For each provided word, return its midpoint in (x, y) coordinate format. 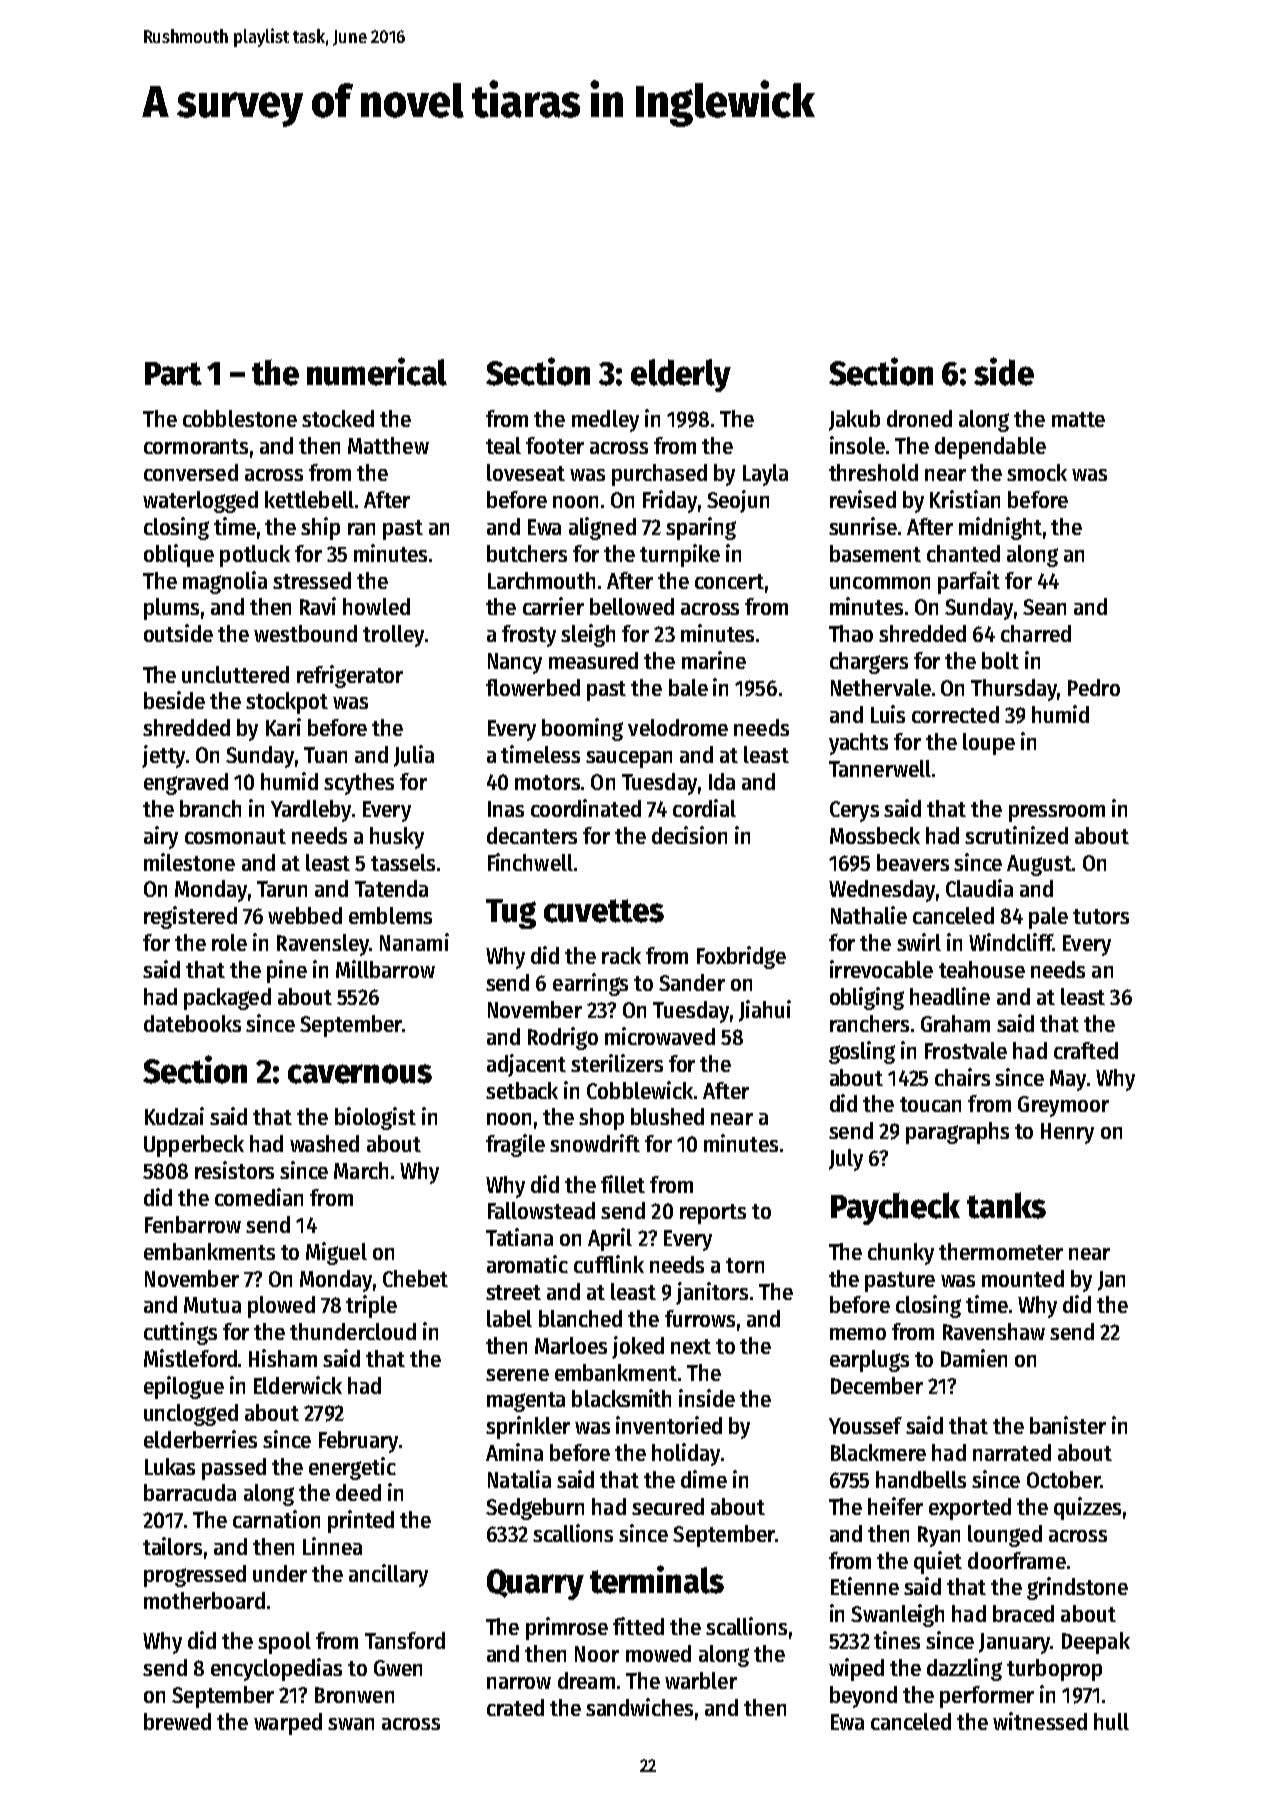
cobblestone (240, 418)
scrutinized (1016, 835)
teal (503, 445)
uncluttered (235, 674)
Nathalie (869, 915)
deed (358, 1492)
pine (287, 971)
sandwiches (639, 1707)
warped (288, 1724)
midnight (1000, 528)
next (691, 1346)
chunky (901, 1254)
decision (689, 835)
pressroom (1057, 813)
